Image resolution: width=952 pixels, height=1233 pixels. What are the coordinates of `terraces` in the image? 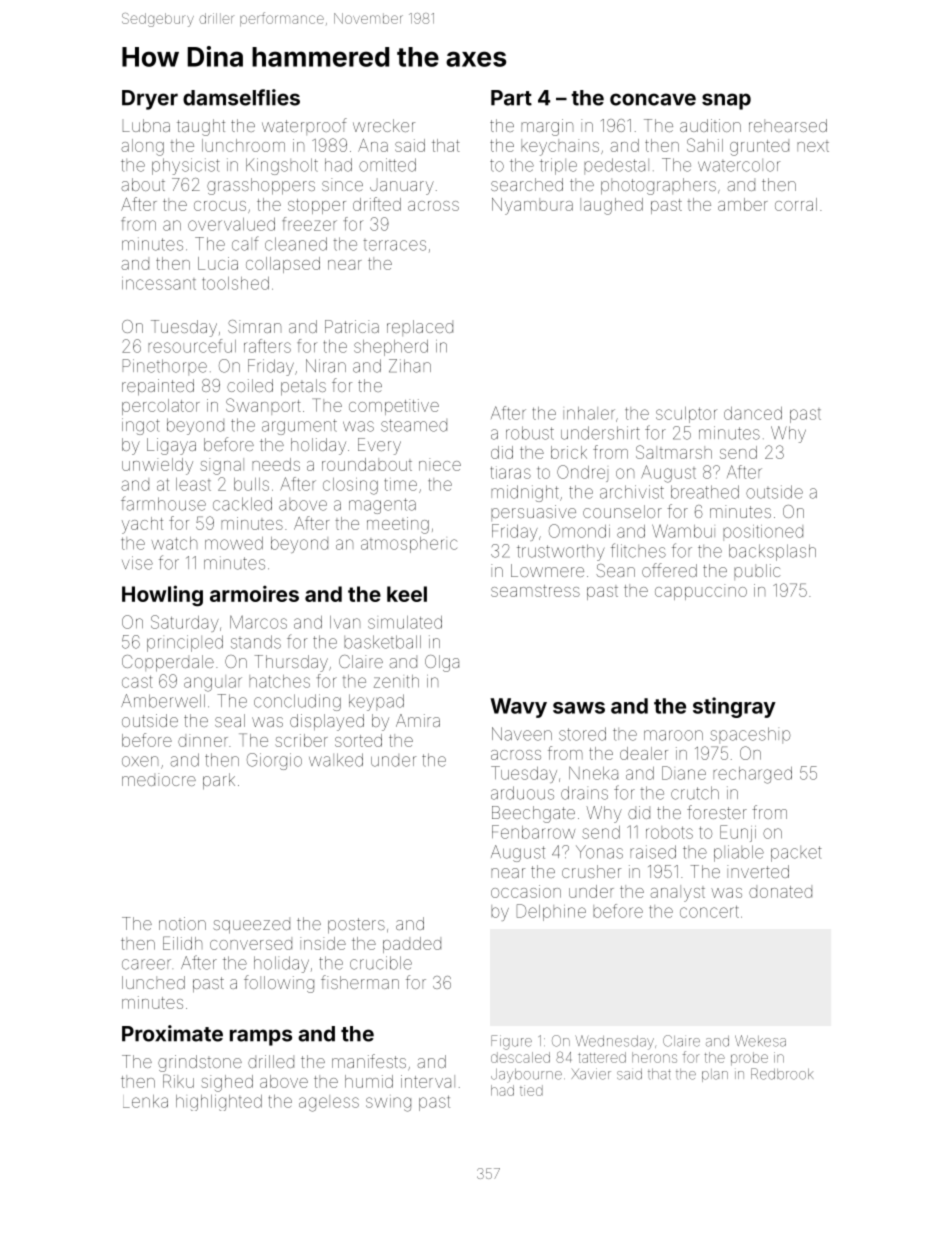 It's located at (394, 245).
